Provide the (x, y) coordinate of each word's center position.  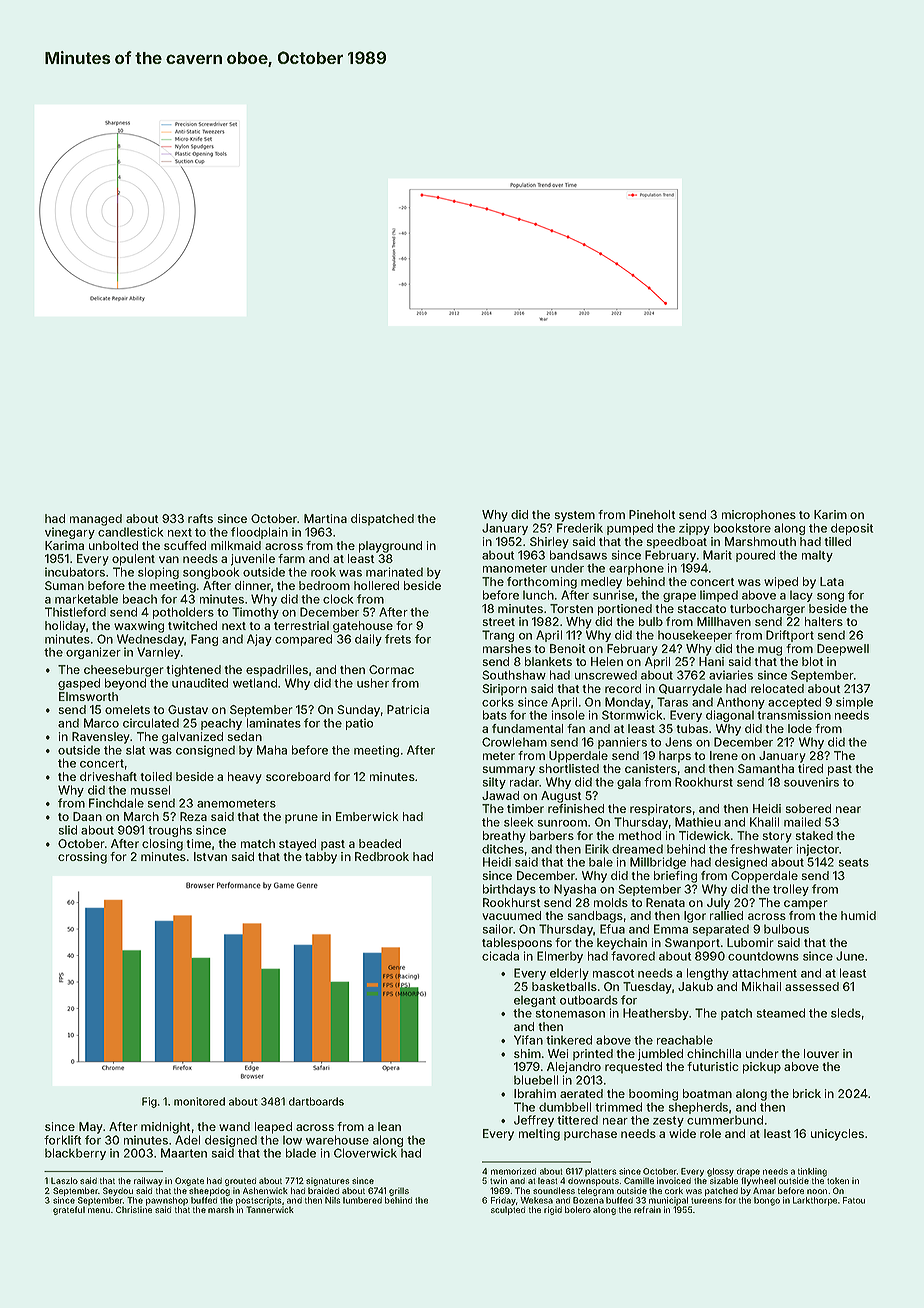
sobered (808, 808)
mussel (150, 790)
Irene (724, 755)
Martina (325, 518)
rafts (200, 518)
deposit (852, 529)
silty (494, 783)
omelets (127, 709)
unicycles (837, 1135)
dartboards (316, 1101)
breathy (504, 837)
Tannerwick (270, 1209)
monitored (199, 1101)
